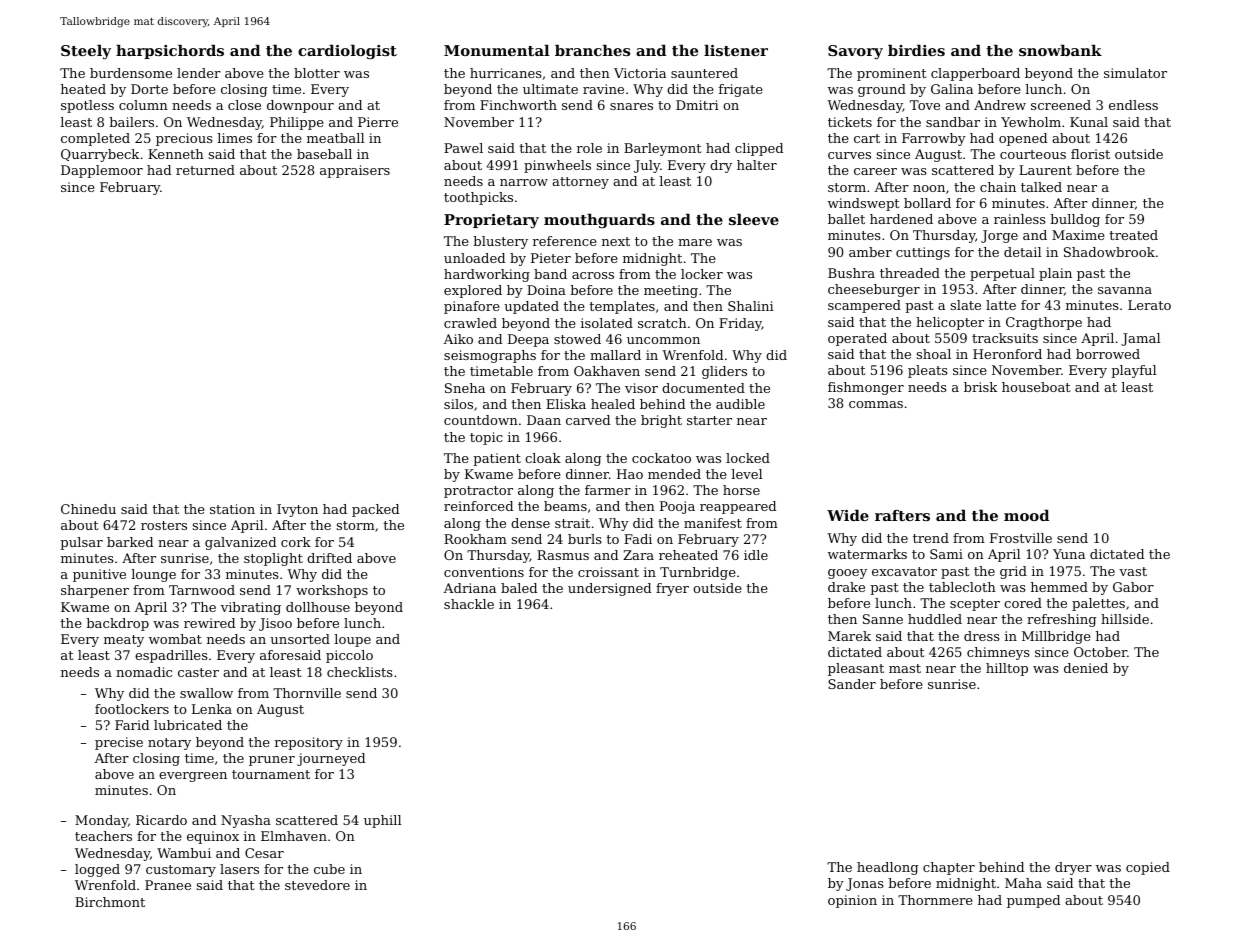 Image resolution: width=1233 pixels, height=952 pixels. I want to click on Zara, so click(638, 555).
